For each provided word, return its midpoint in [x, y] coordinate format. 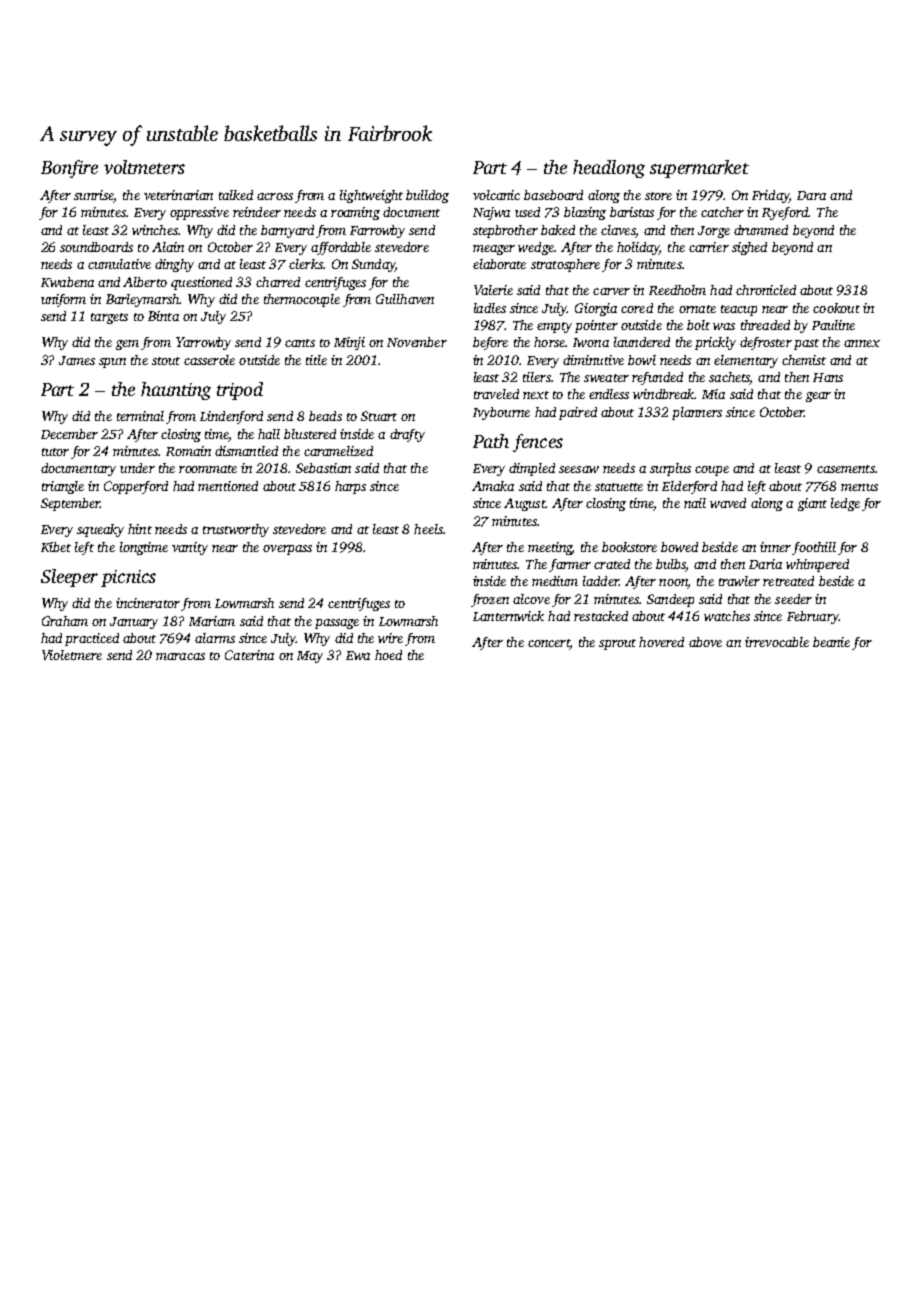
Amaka [493, 486]
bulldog [427, 196]
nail [695, 503]
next [536, 395]
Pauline [833, 325]
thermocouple [302, 300]
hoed [388, 655]
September [70, 504]
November [417, 342]
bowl [642, 360]
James [77, 360]
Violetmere [72, 655]
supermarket [699, 169]
